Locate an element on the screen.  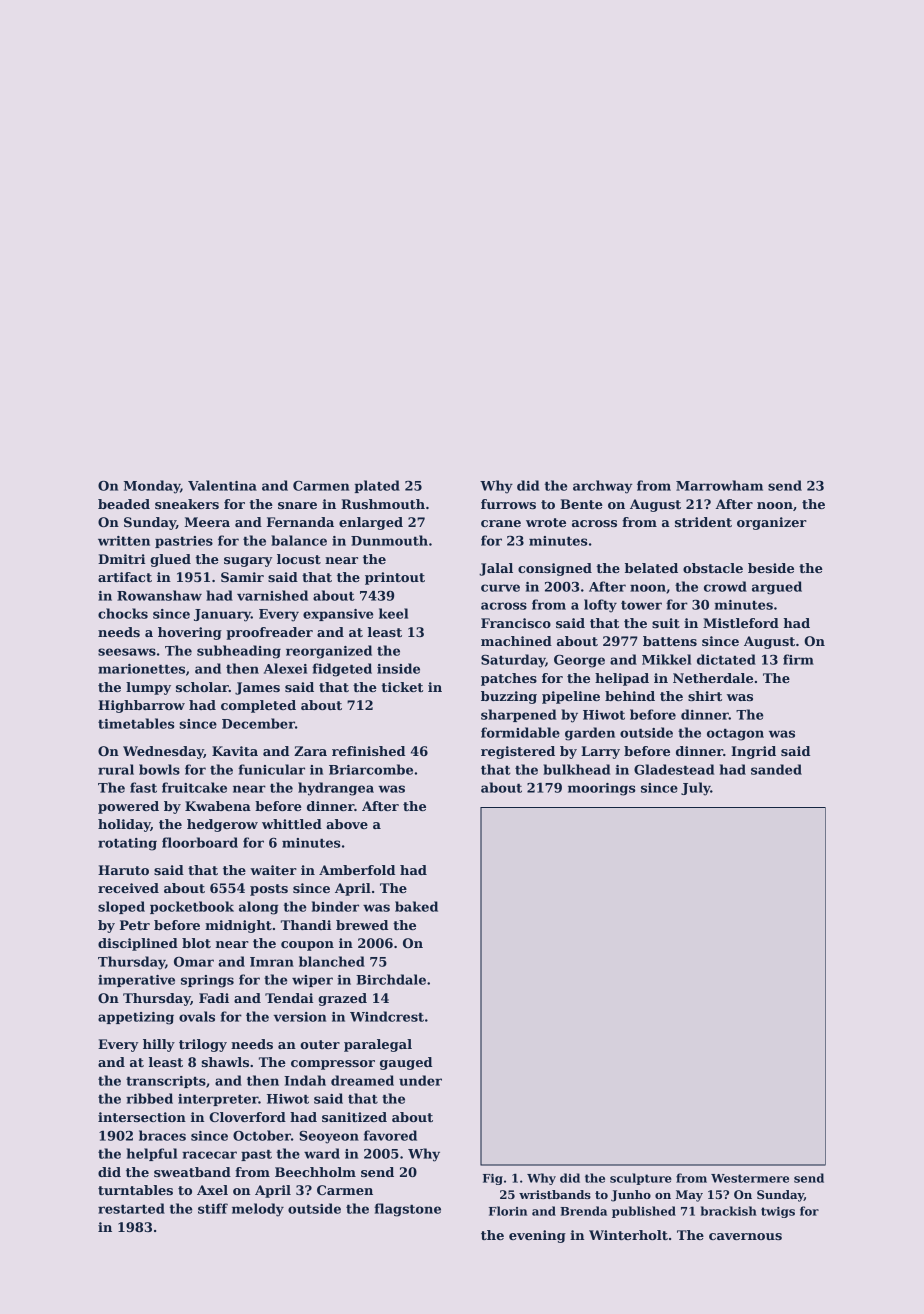
sanded is located at coordinates (776, 769).
